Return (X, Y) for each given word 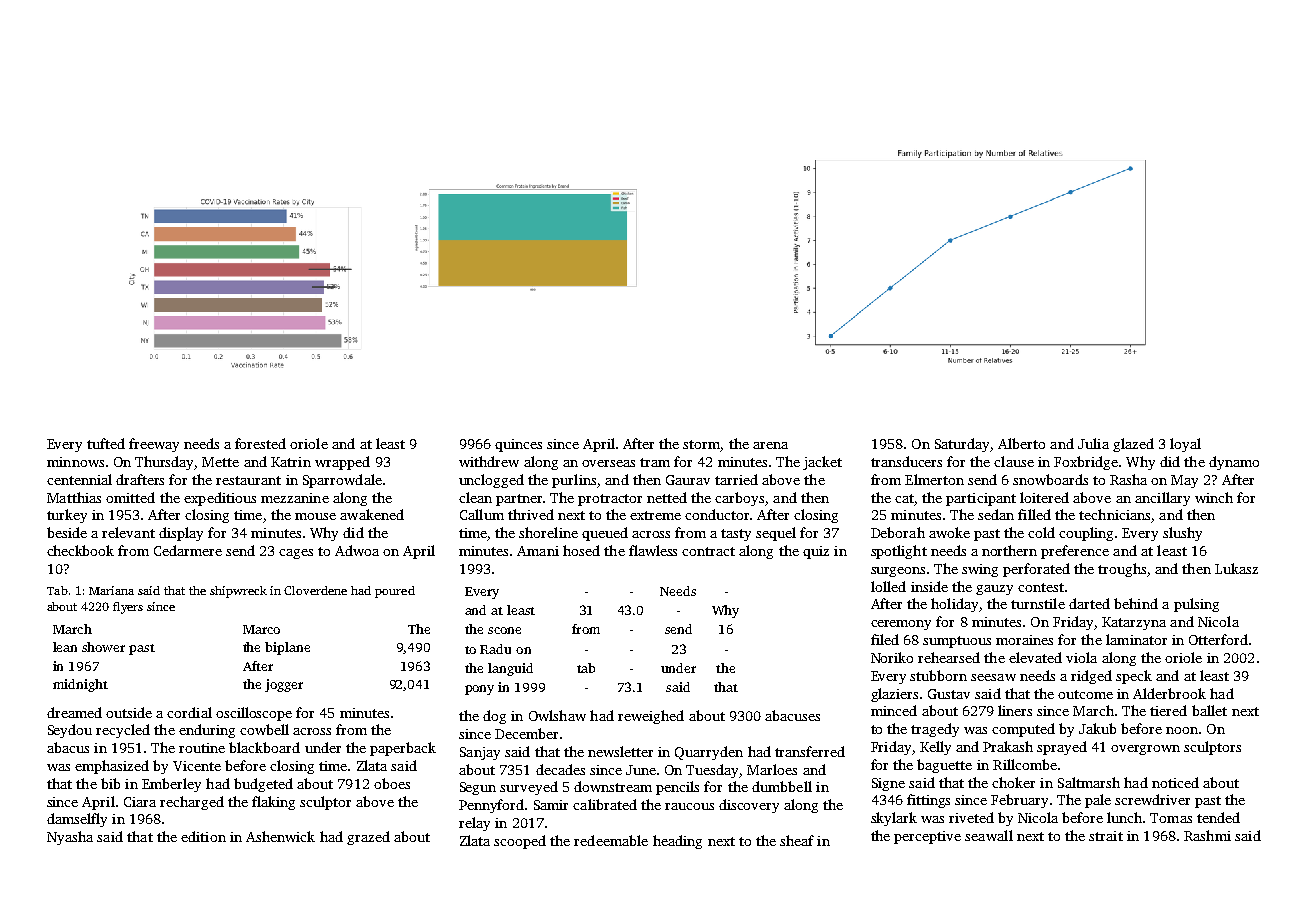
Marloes (772, 769)
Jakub (1097, 728)
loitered (1044, 497)
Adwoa (357, 550)
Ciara (140, 802)
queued (605, 534)
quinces (518, 445)
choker (1013, 782)
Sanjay (480, 753)
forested (260, 443)
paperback (403, 749)
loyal (1185, 445)
